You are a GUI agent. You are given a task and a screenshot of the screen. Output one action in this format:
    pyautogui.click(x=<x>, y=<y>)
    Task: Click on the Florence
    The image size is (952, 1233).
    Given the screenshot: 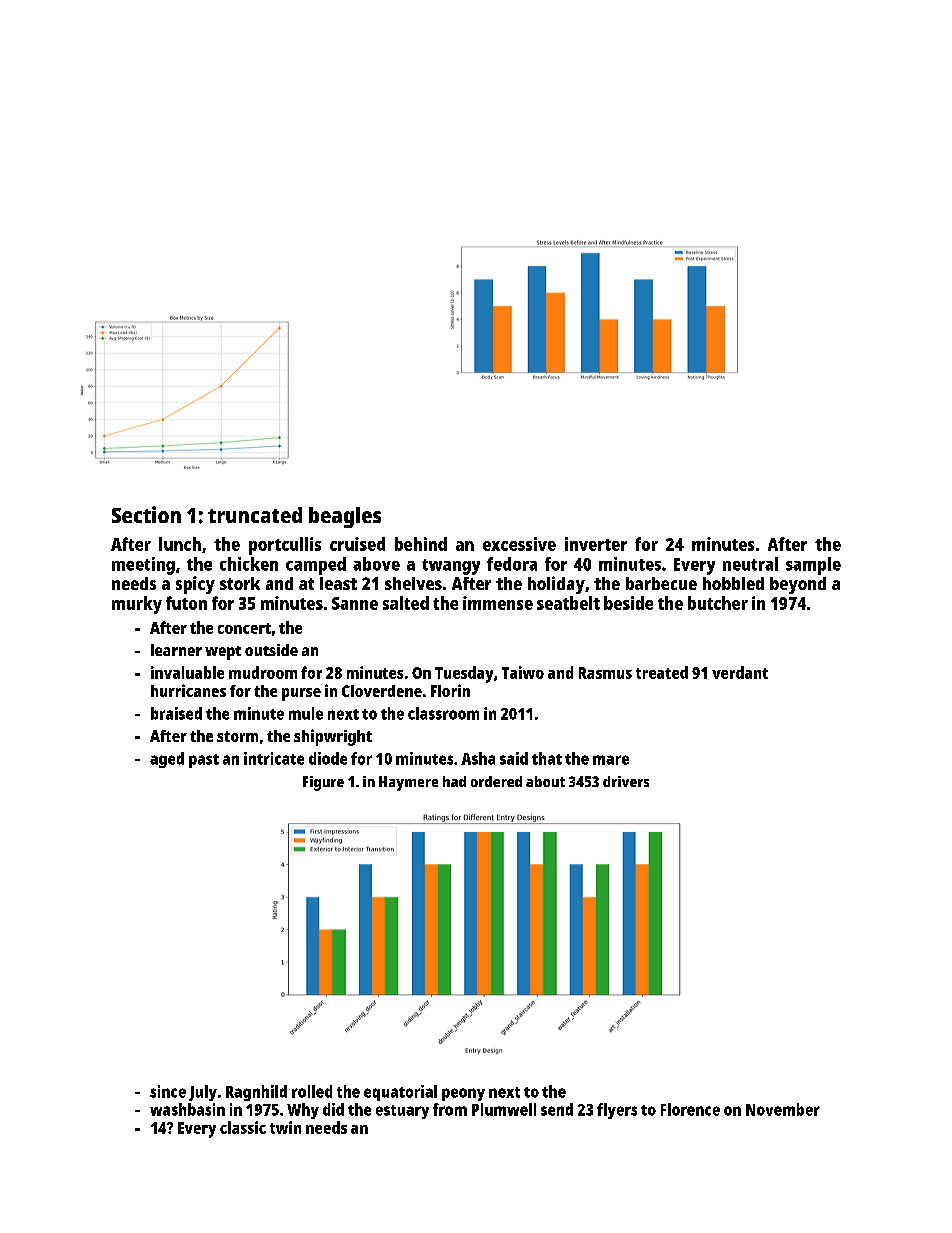 What is the action you would take?
    pyautogui.click(x=690, y=1109)
